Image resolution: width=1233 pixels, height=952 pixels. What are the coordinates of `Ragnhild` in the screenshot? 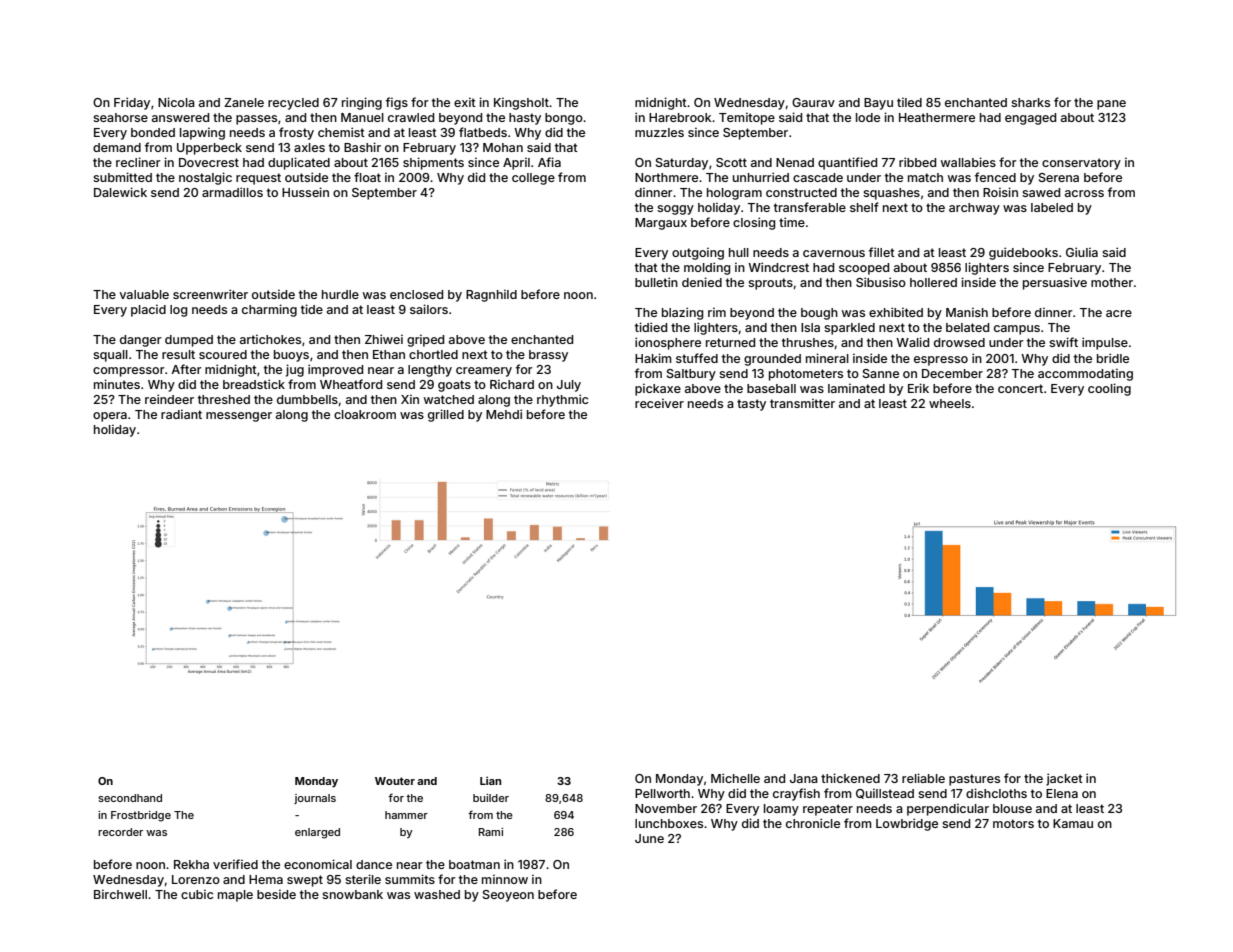 It's located at (491, 295).
